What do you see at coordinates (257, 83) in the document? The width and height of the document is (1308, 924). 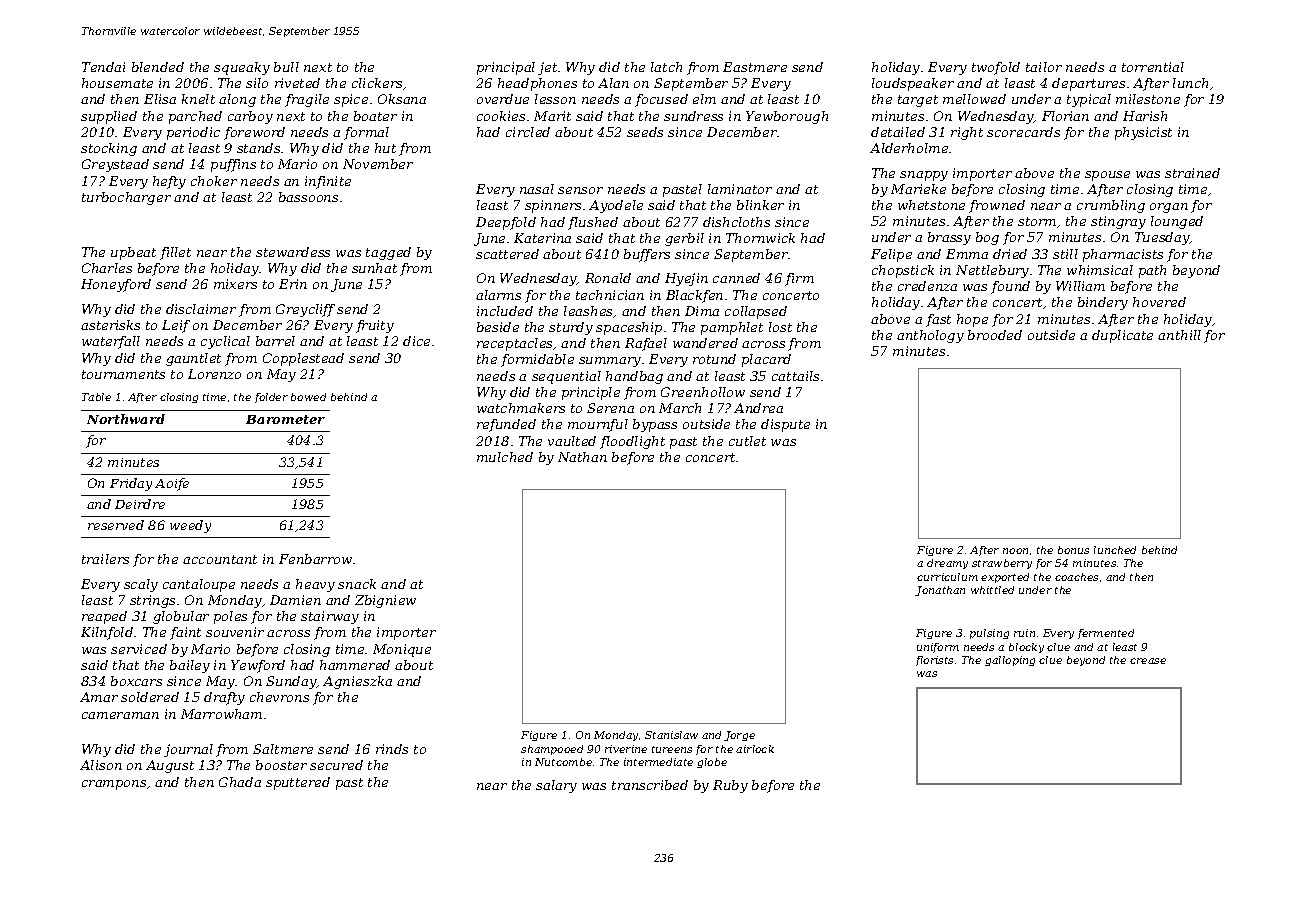 I see `silo` at bounding box center [257, 83].
